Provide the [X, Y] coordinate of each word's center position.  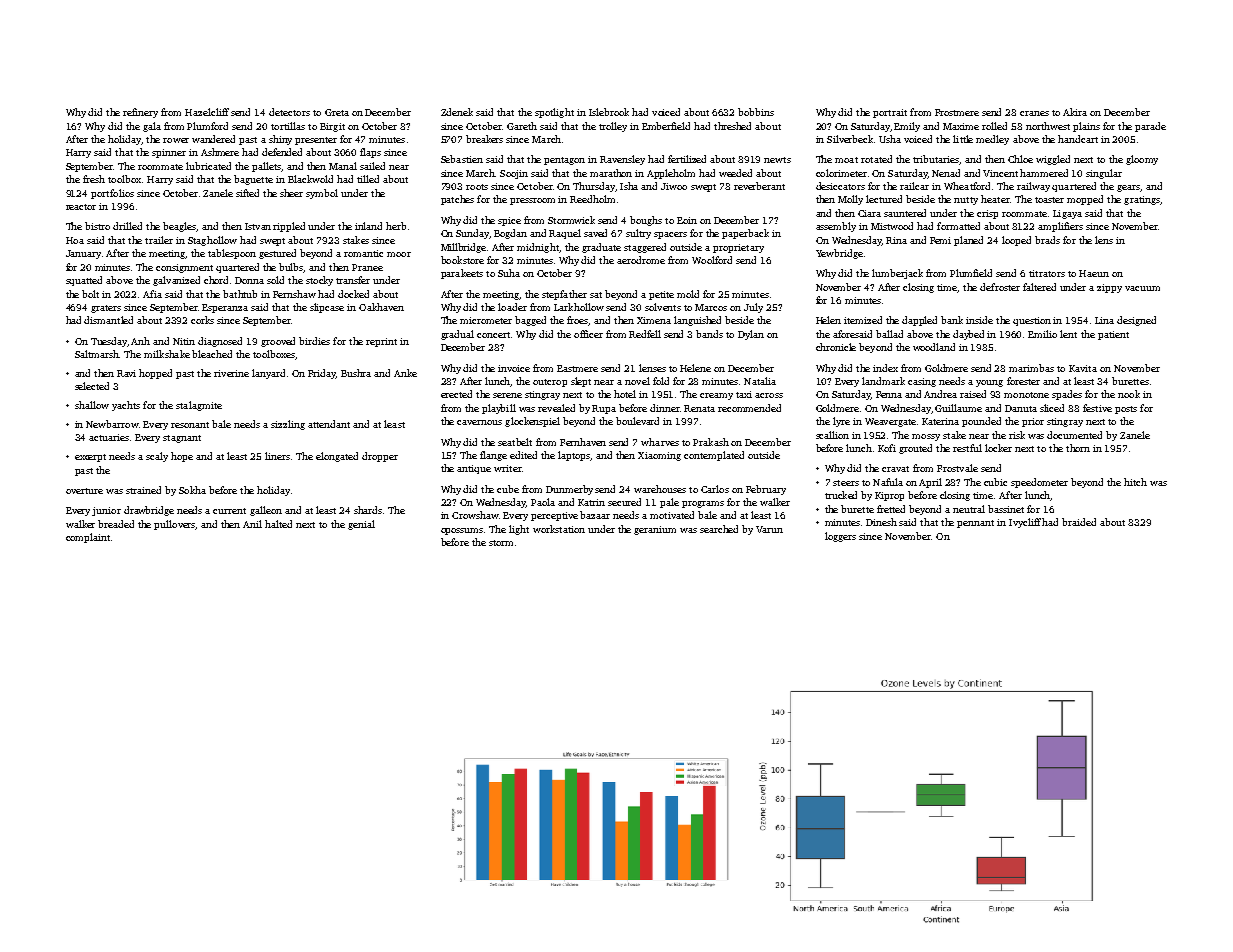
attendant [329, 424]
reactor [81, 207]
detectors [289, 112]
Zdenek [457, 112]
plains [1086, 127]
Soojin [514, 174]
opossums [462, 531]
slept [581, 382]
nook [1129, 394]
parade [1150, 127]
